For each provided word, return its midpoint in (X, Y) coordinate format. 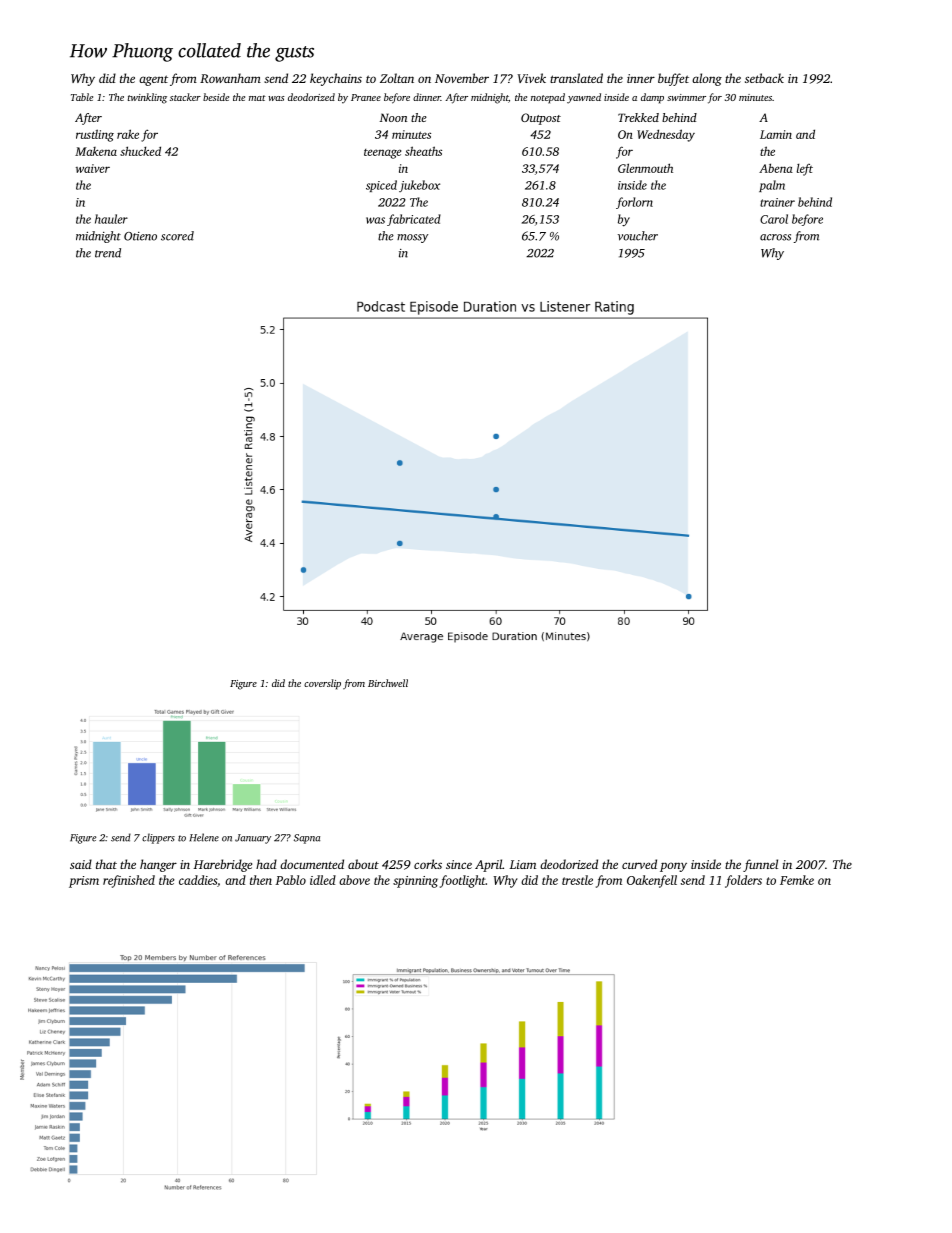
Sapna (307, 839)
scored (177, 236)
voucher (638, 236)
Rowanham (230, 78)
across (775, 237)
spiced (381, 186)
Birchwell (388, 683)
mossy (412, 238)
